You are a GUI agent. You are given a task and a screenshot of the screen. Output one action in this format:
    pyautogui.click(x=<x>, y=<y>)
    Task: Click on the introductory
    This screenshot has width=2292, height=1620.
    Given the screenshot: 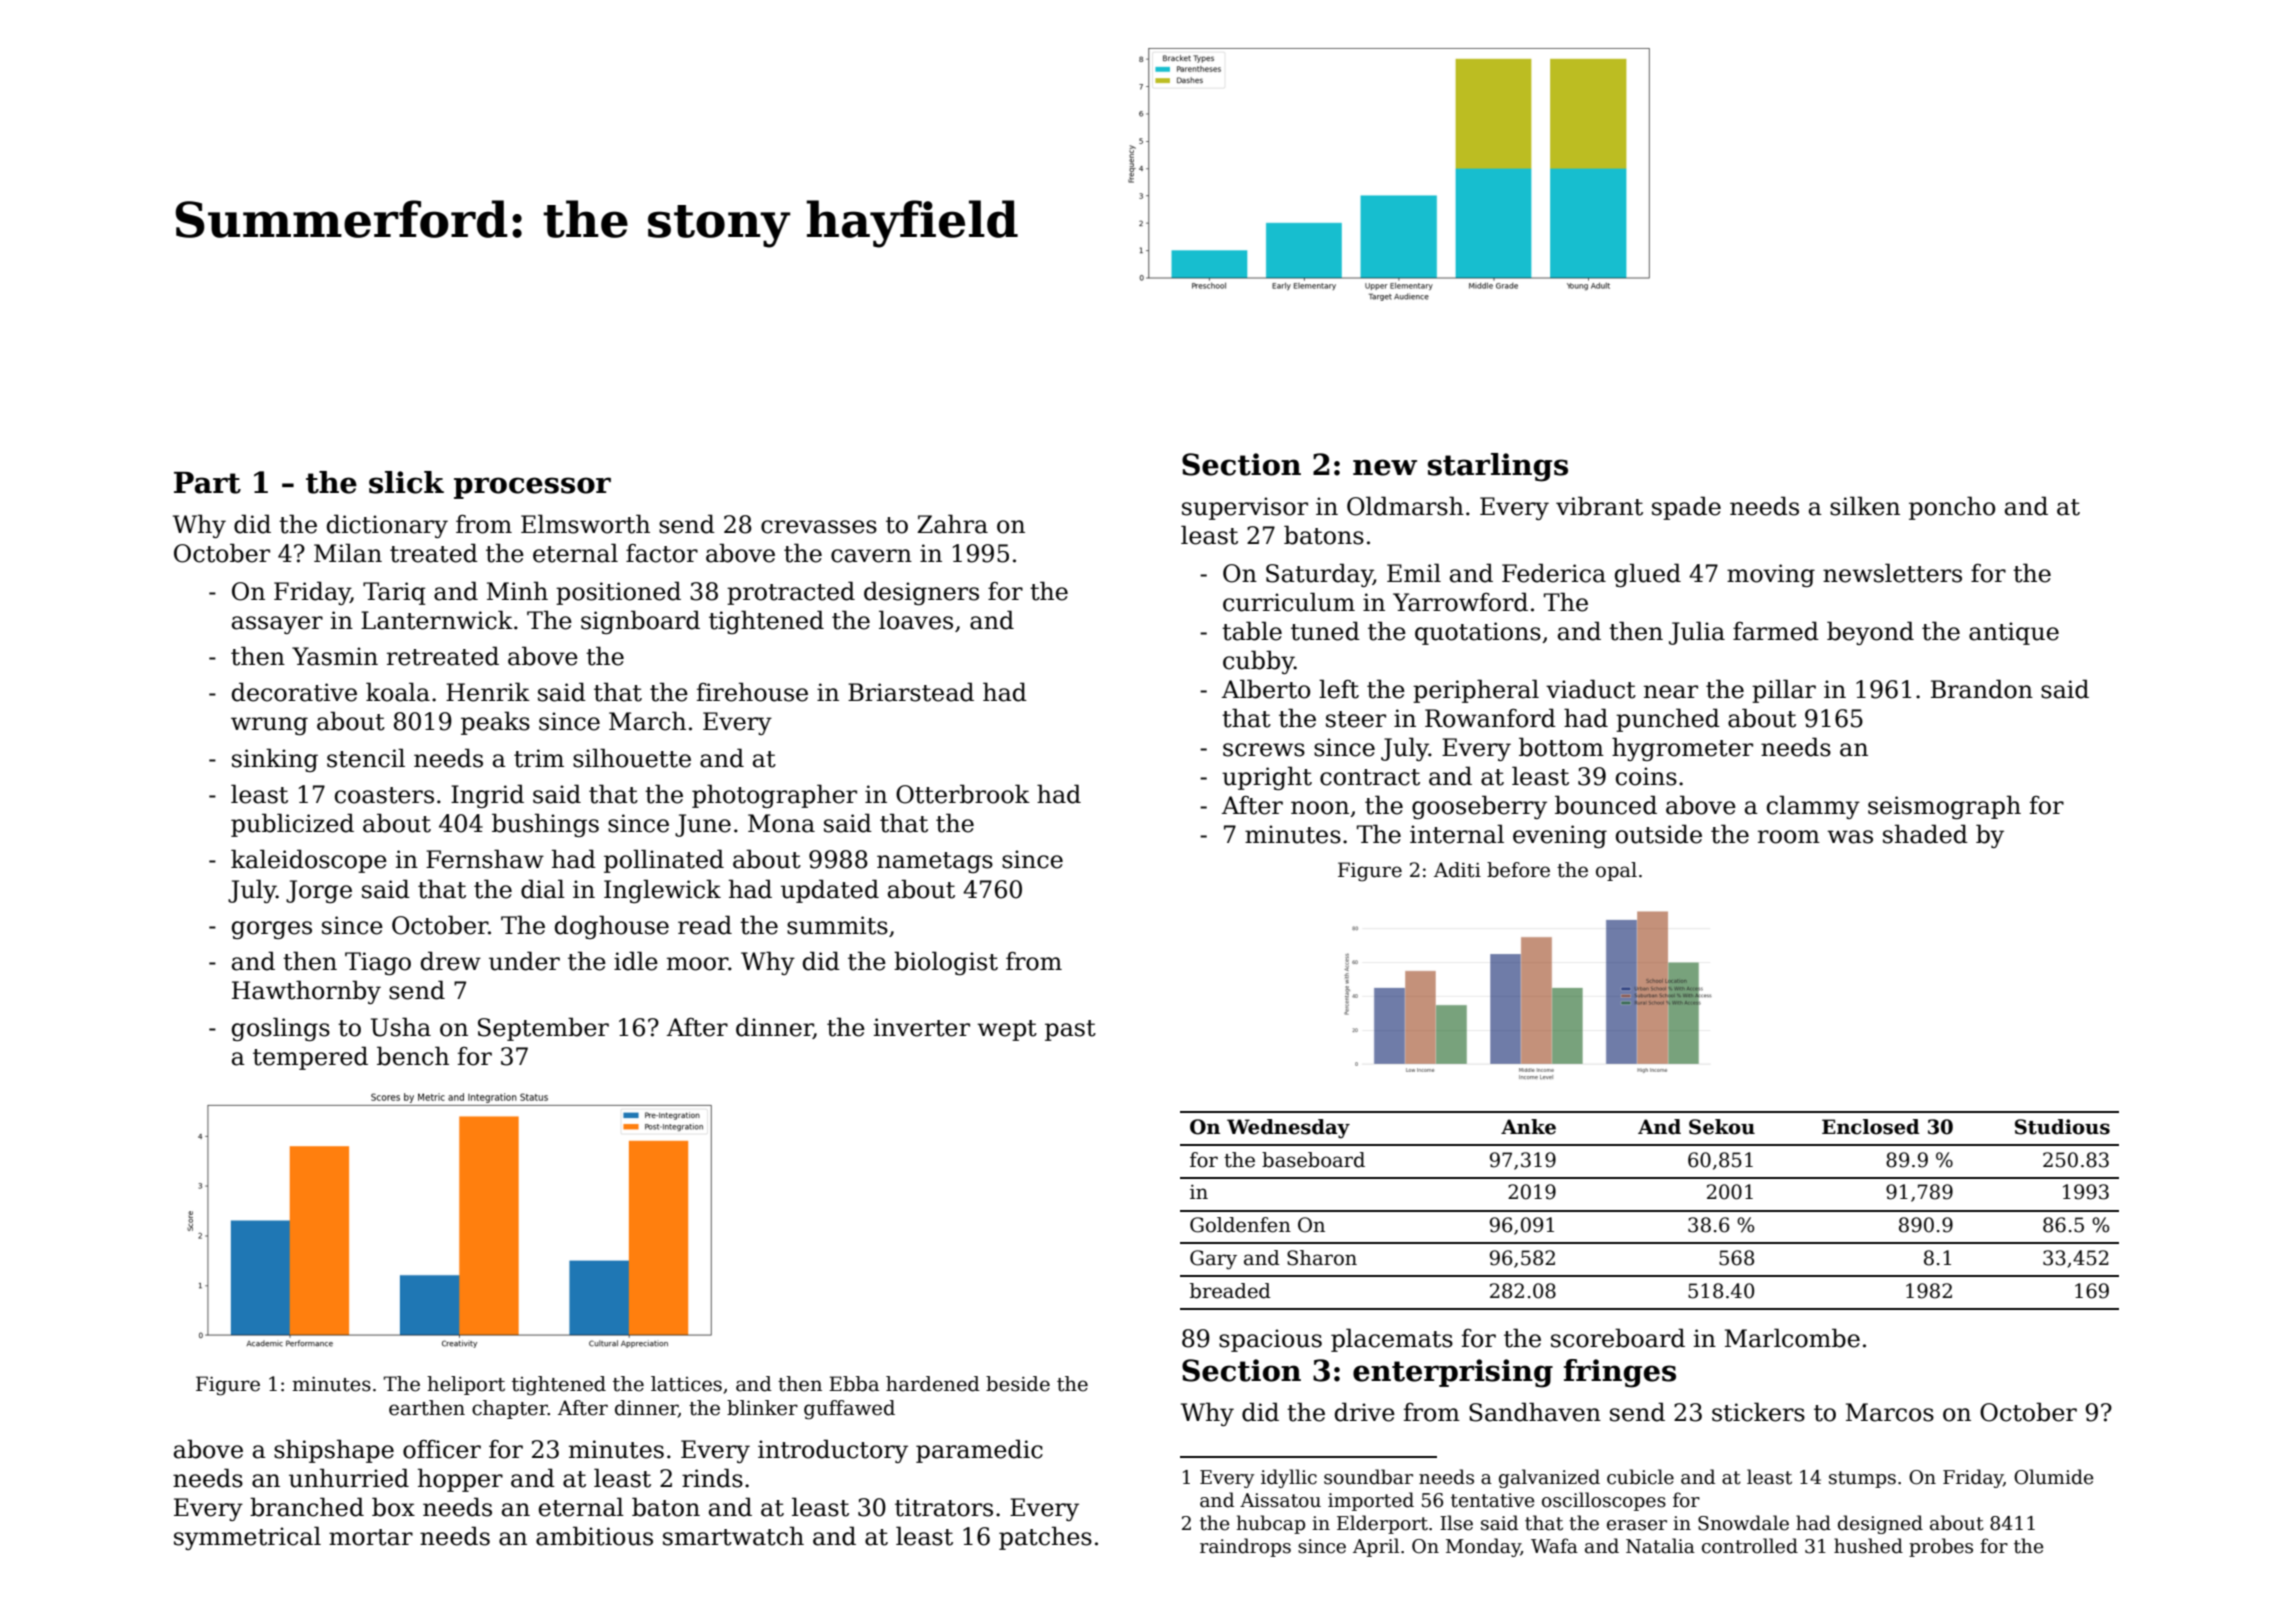 What is the action you would take?
    pyautogui.click(x=833, y=1451)
